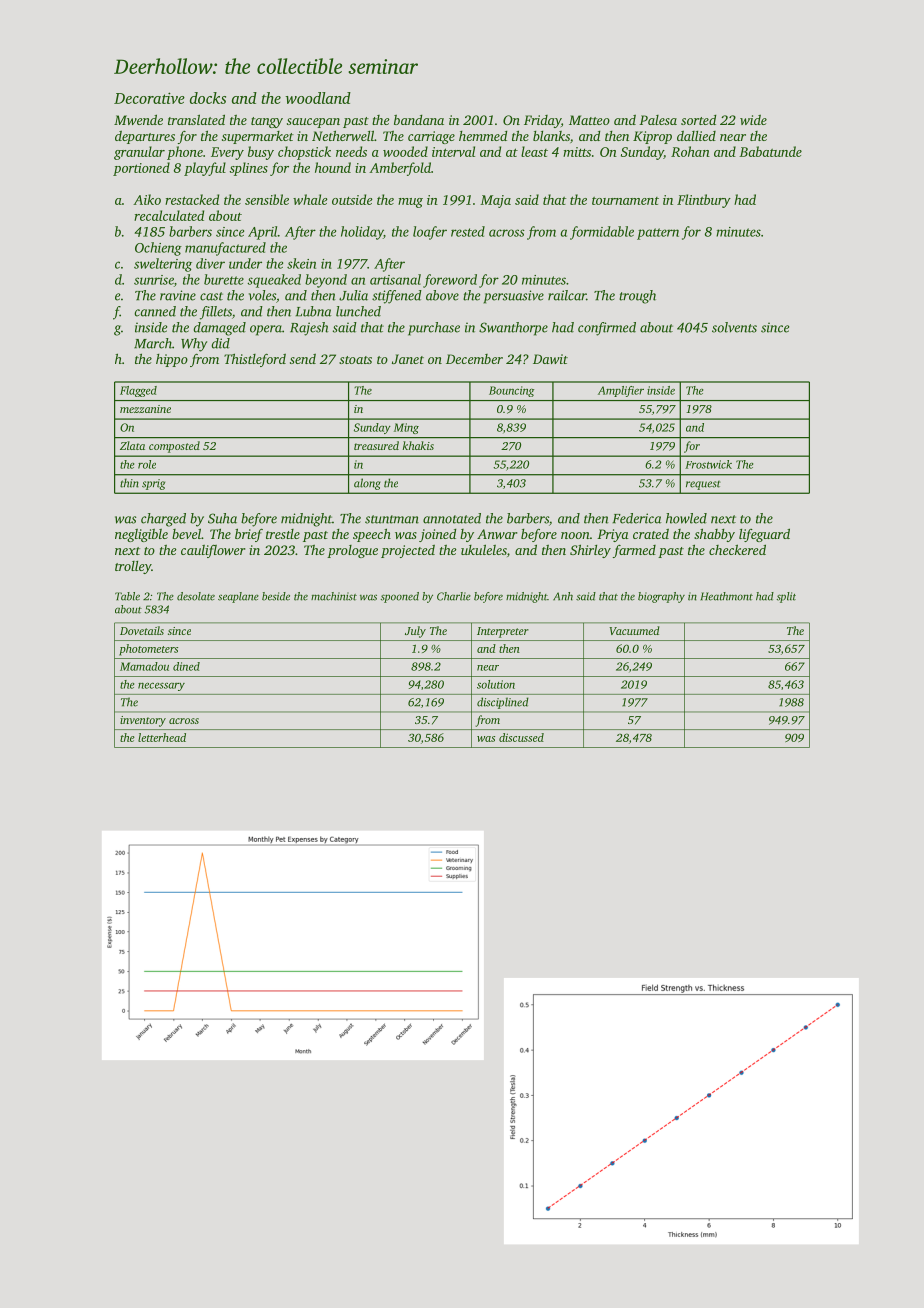  I want to click on sunrise, so click(154, 280).
